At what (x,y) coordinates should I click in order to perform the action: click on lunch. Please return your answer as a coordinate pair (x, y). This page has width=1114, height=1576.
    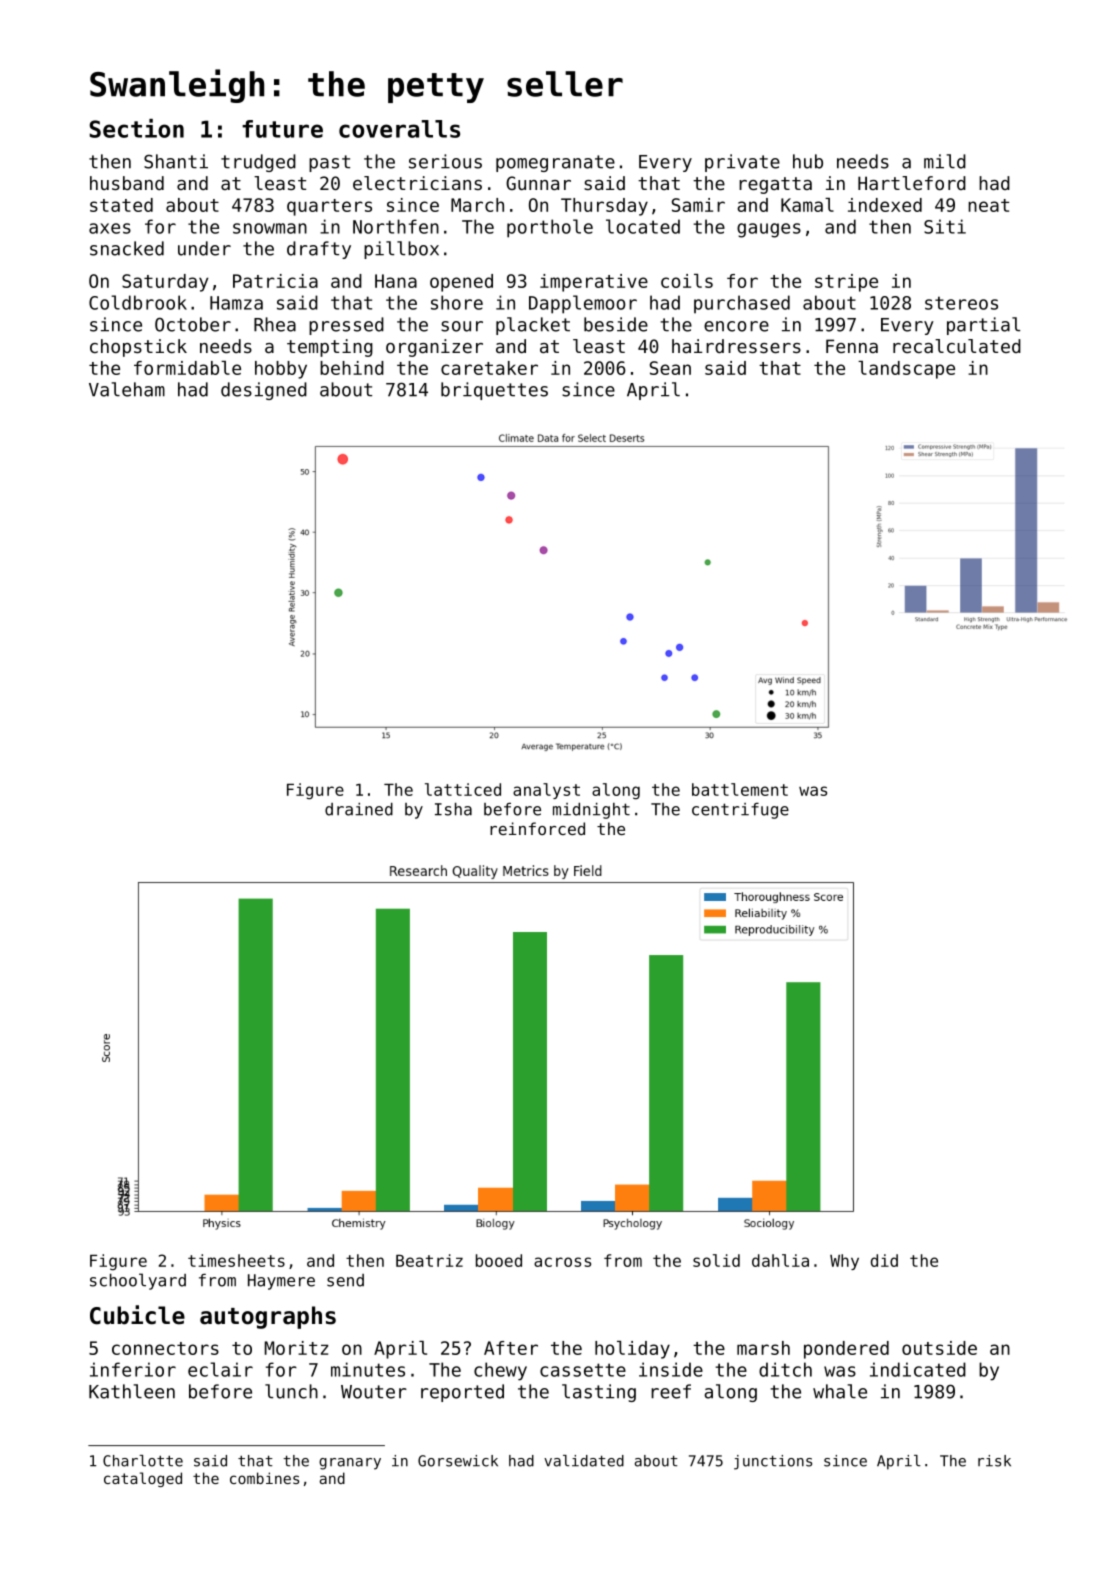
    Looking at the image, I should click on (291, 1391).
